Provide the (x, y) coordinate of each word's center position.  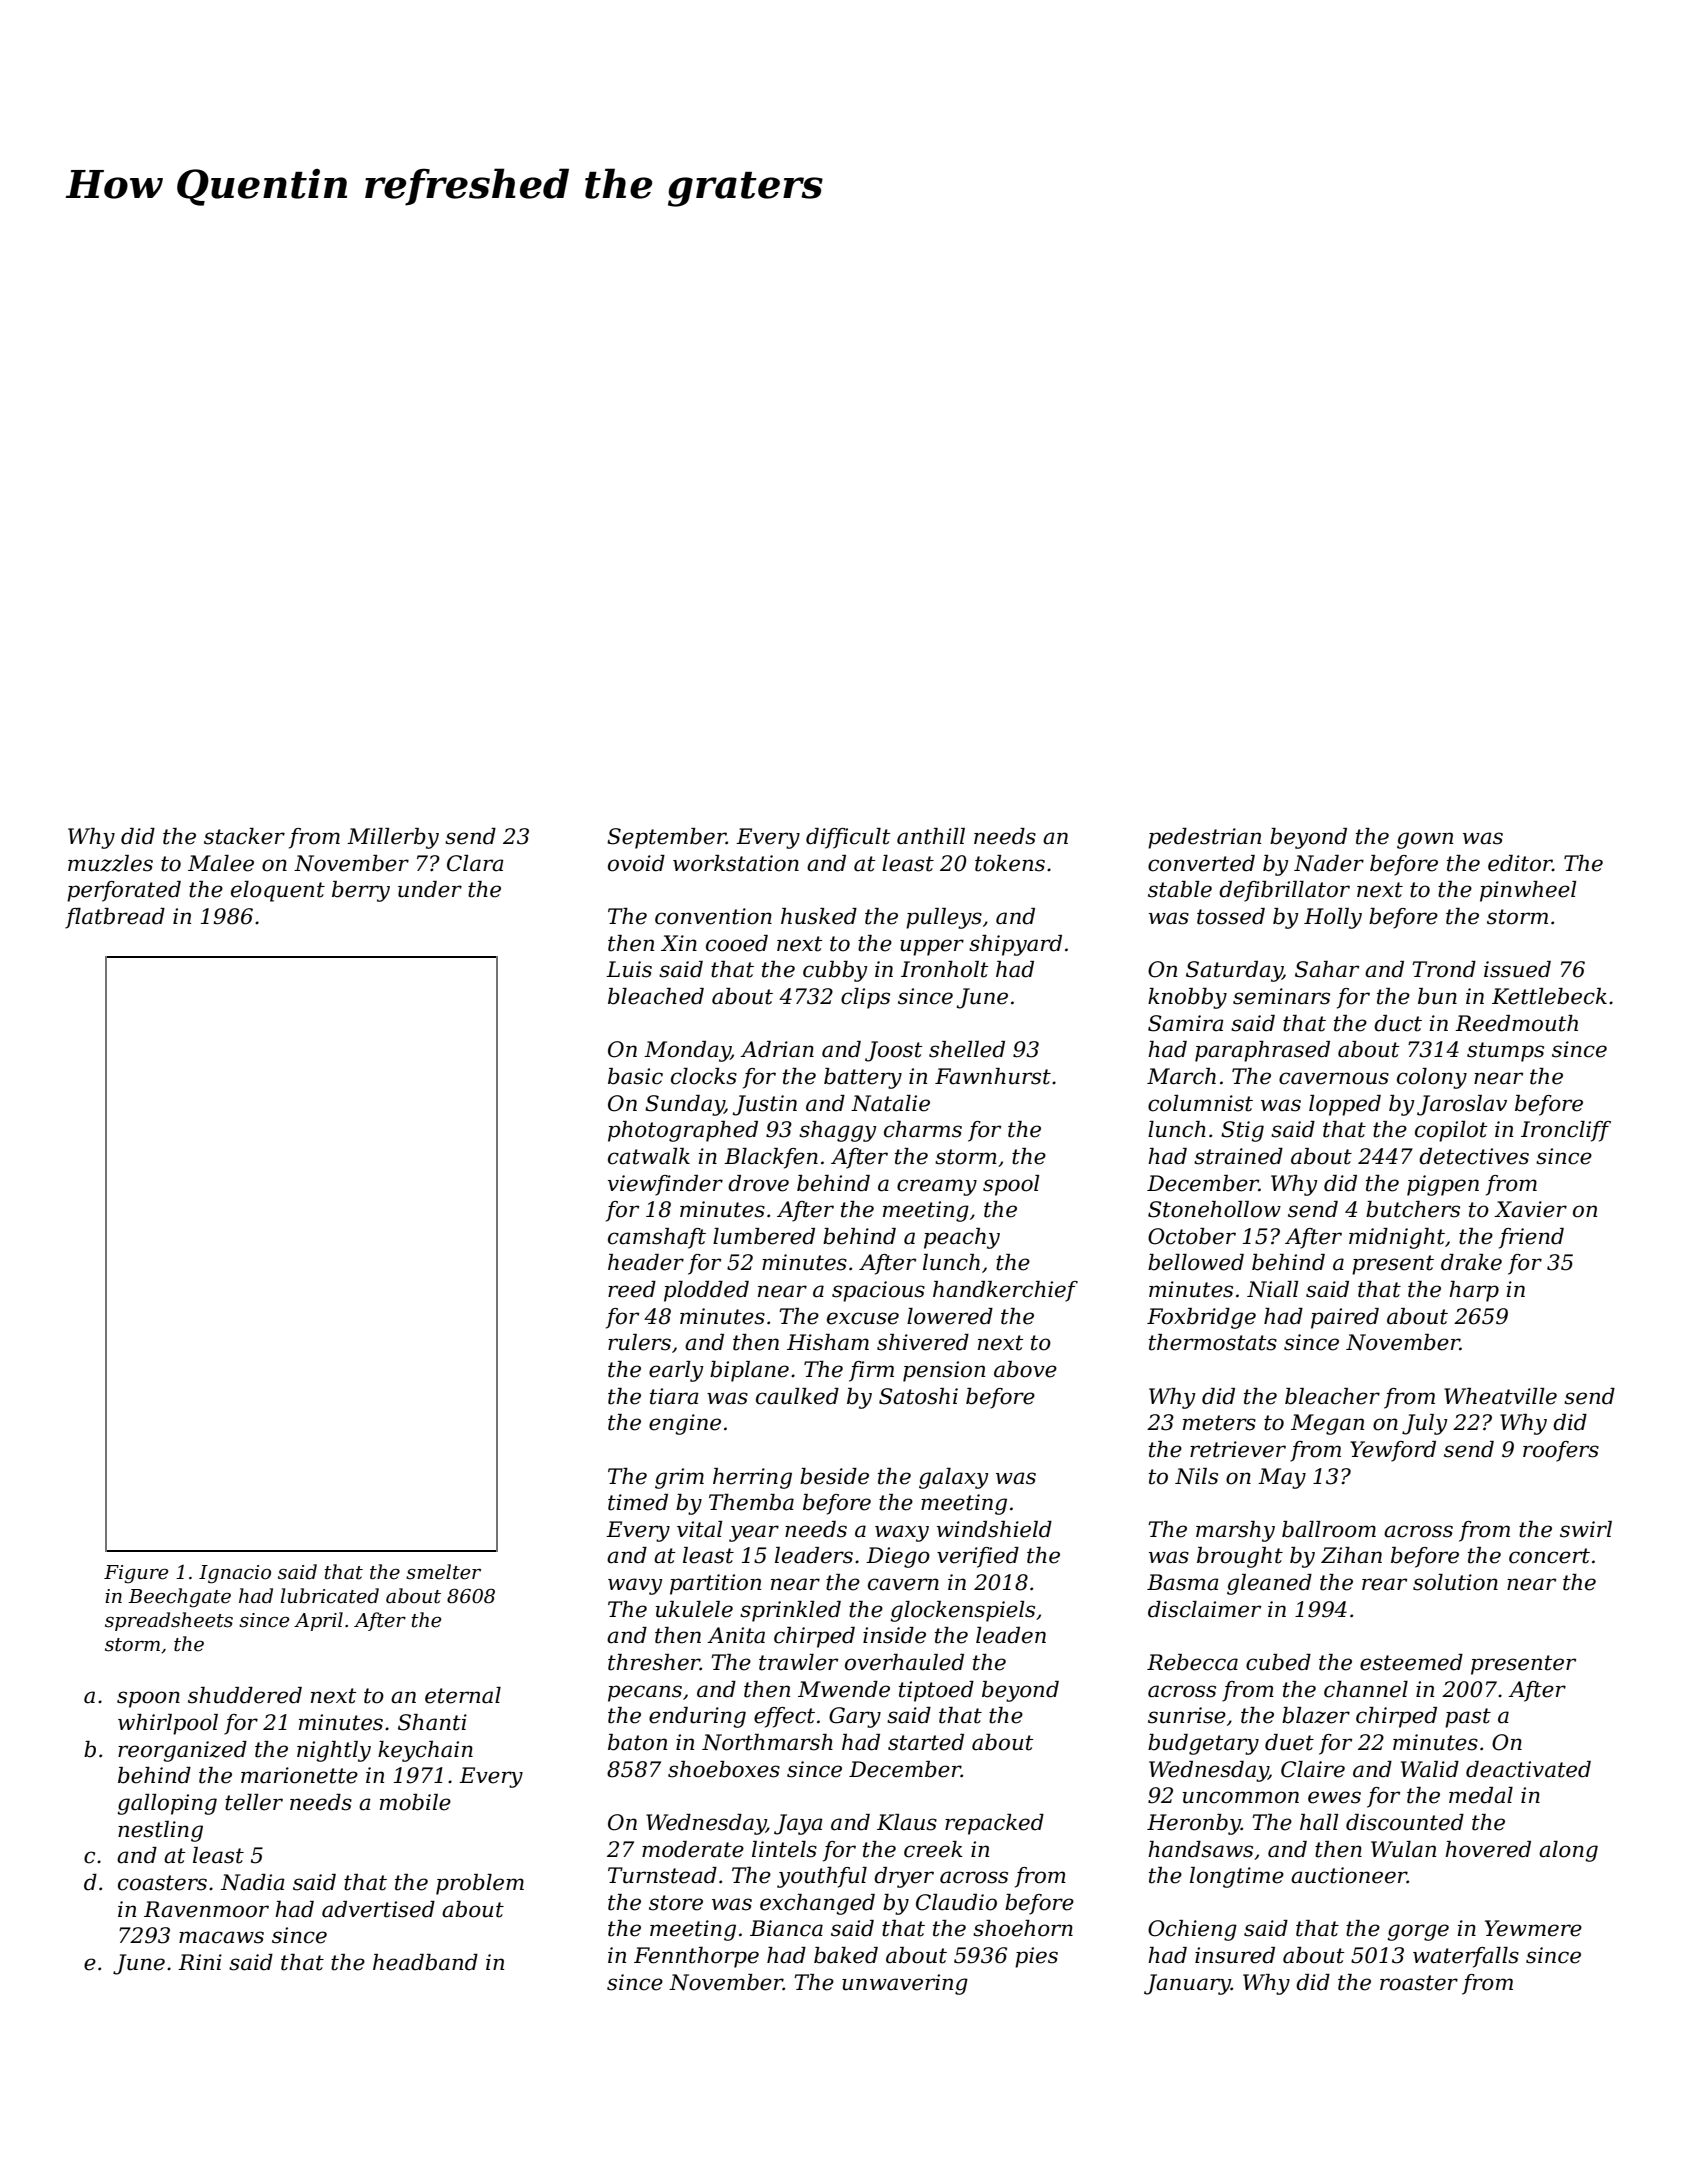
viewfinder (665, 1185)
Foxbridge (1201, 1318)
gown (1425, 840)
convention (713, 916)
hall (1319, 1822)
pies (1036, 1957)
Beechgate (179, 1598)
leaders (814, 1555)
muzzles (110, 863)
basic (635, 1076)
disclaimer (1204, 1609)
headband (425, 1962)
